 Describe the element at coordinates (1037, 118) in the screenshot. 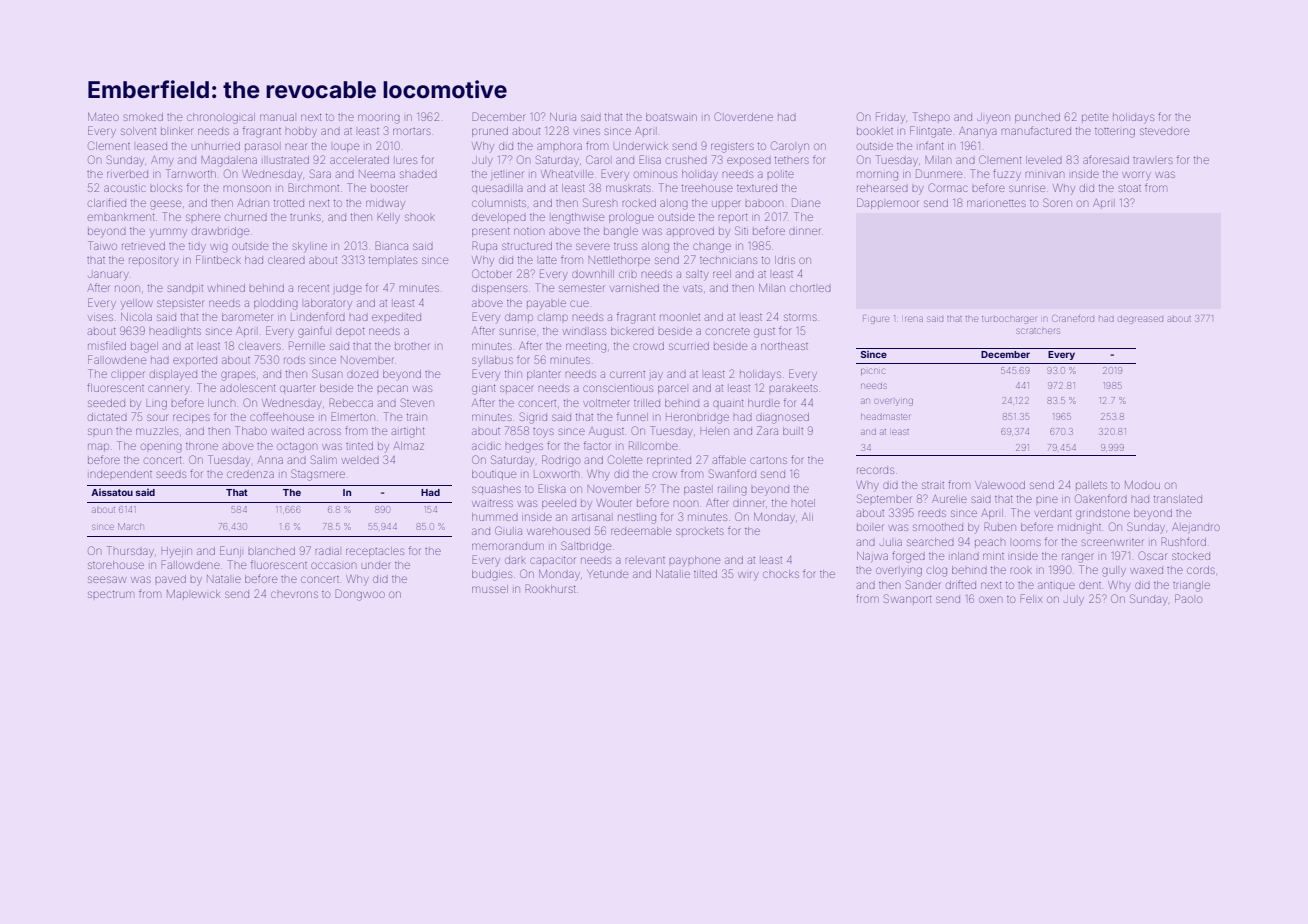

I see `punched` at that location.
